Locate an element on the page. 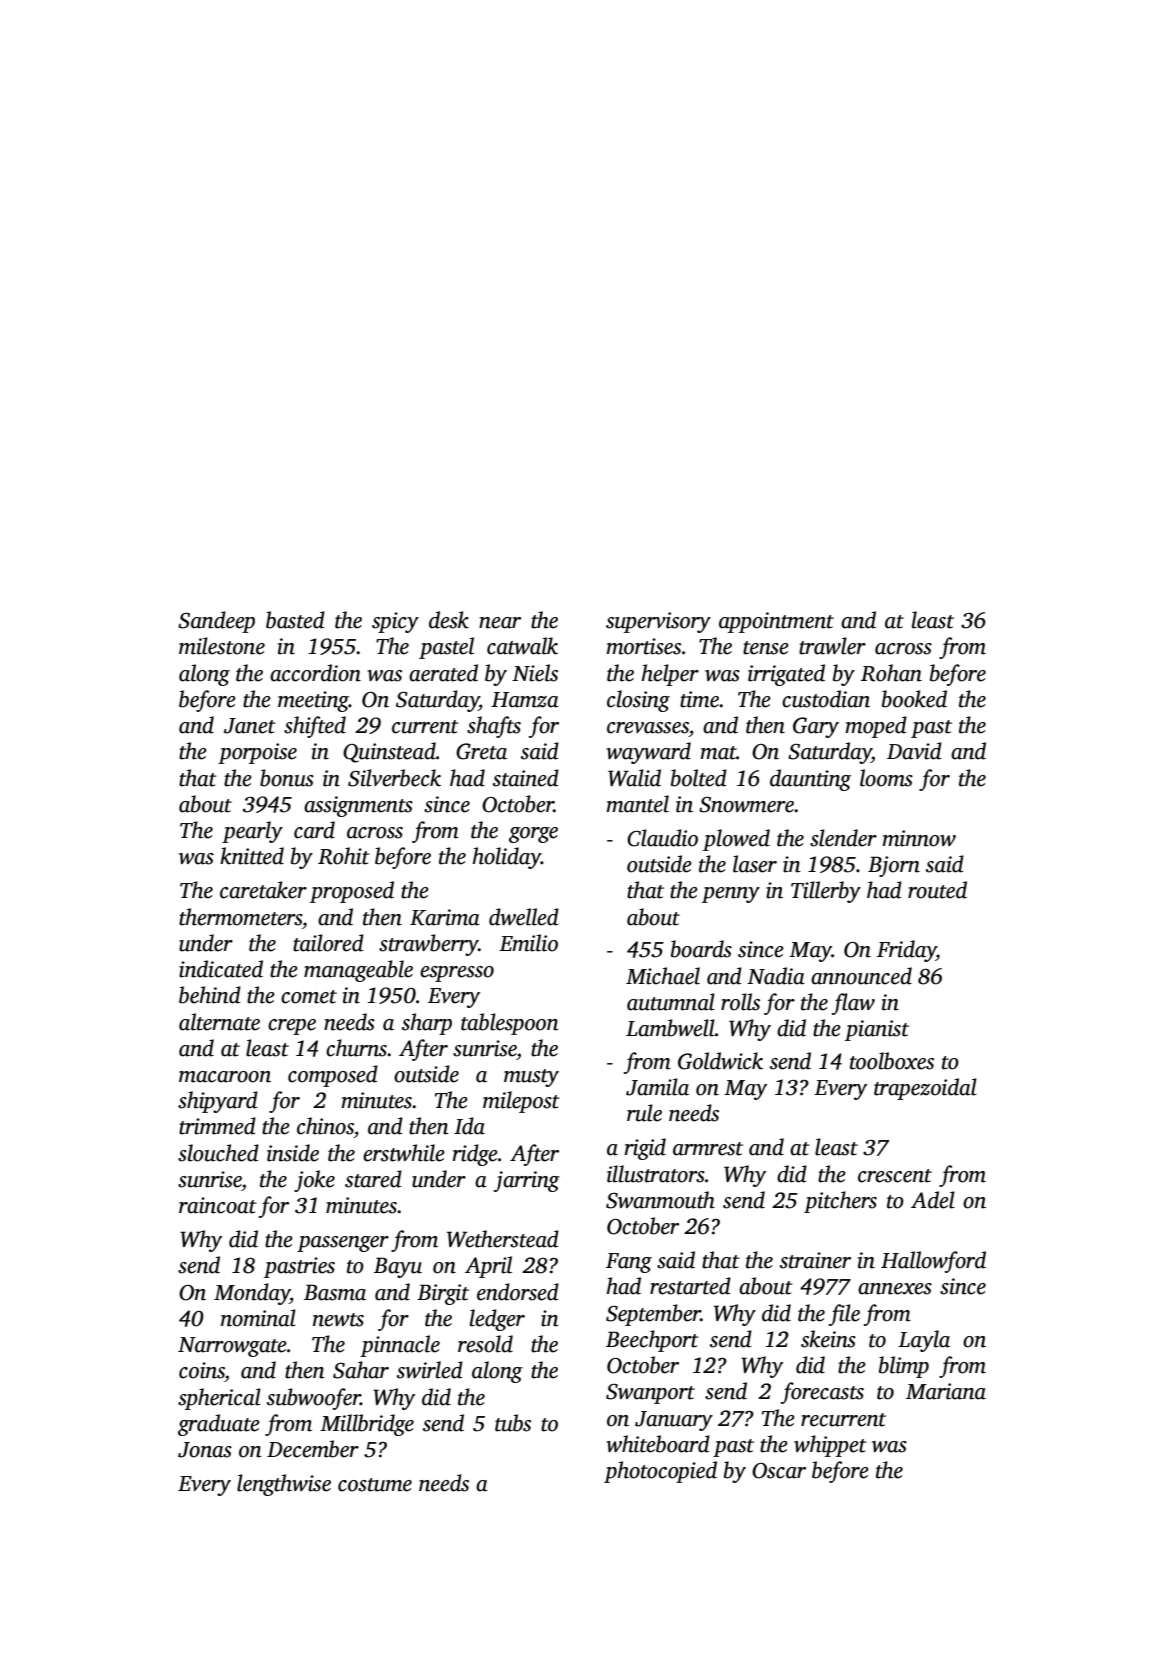 This image has width=1165, height=1654. spicy is located at coordinates (395, 622).
